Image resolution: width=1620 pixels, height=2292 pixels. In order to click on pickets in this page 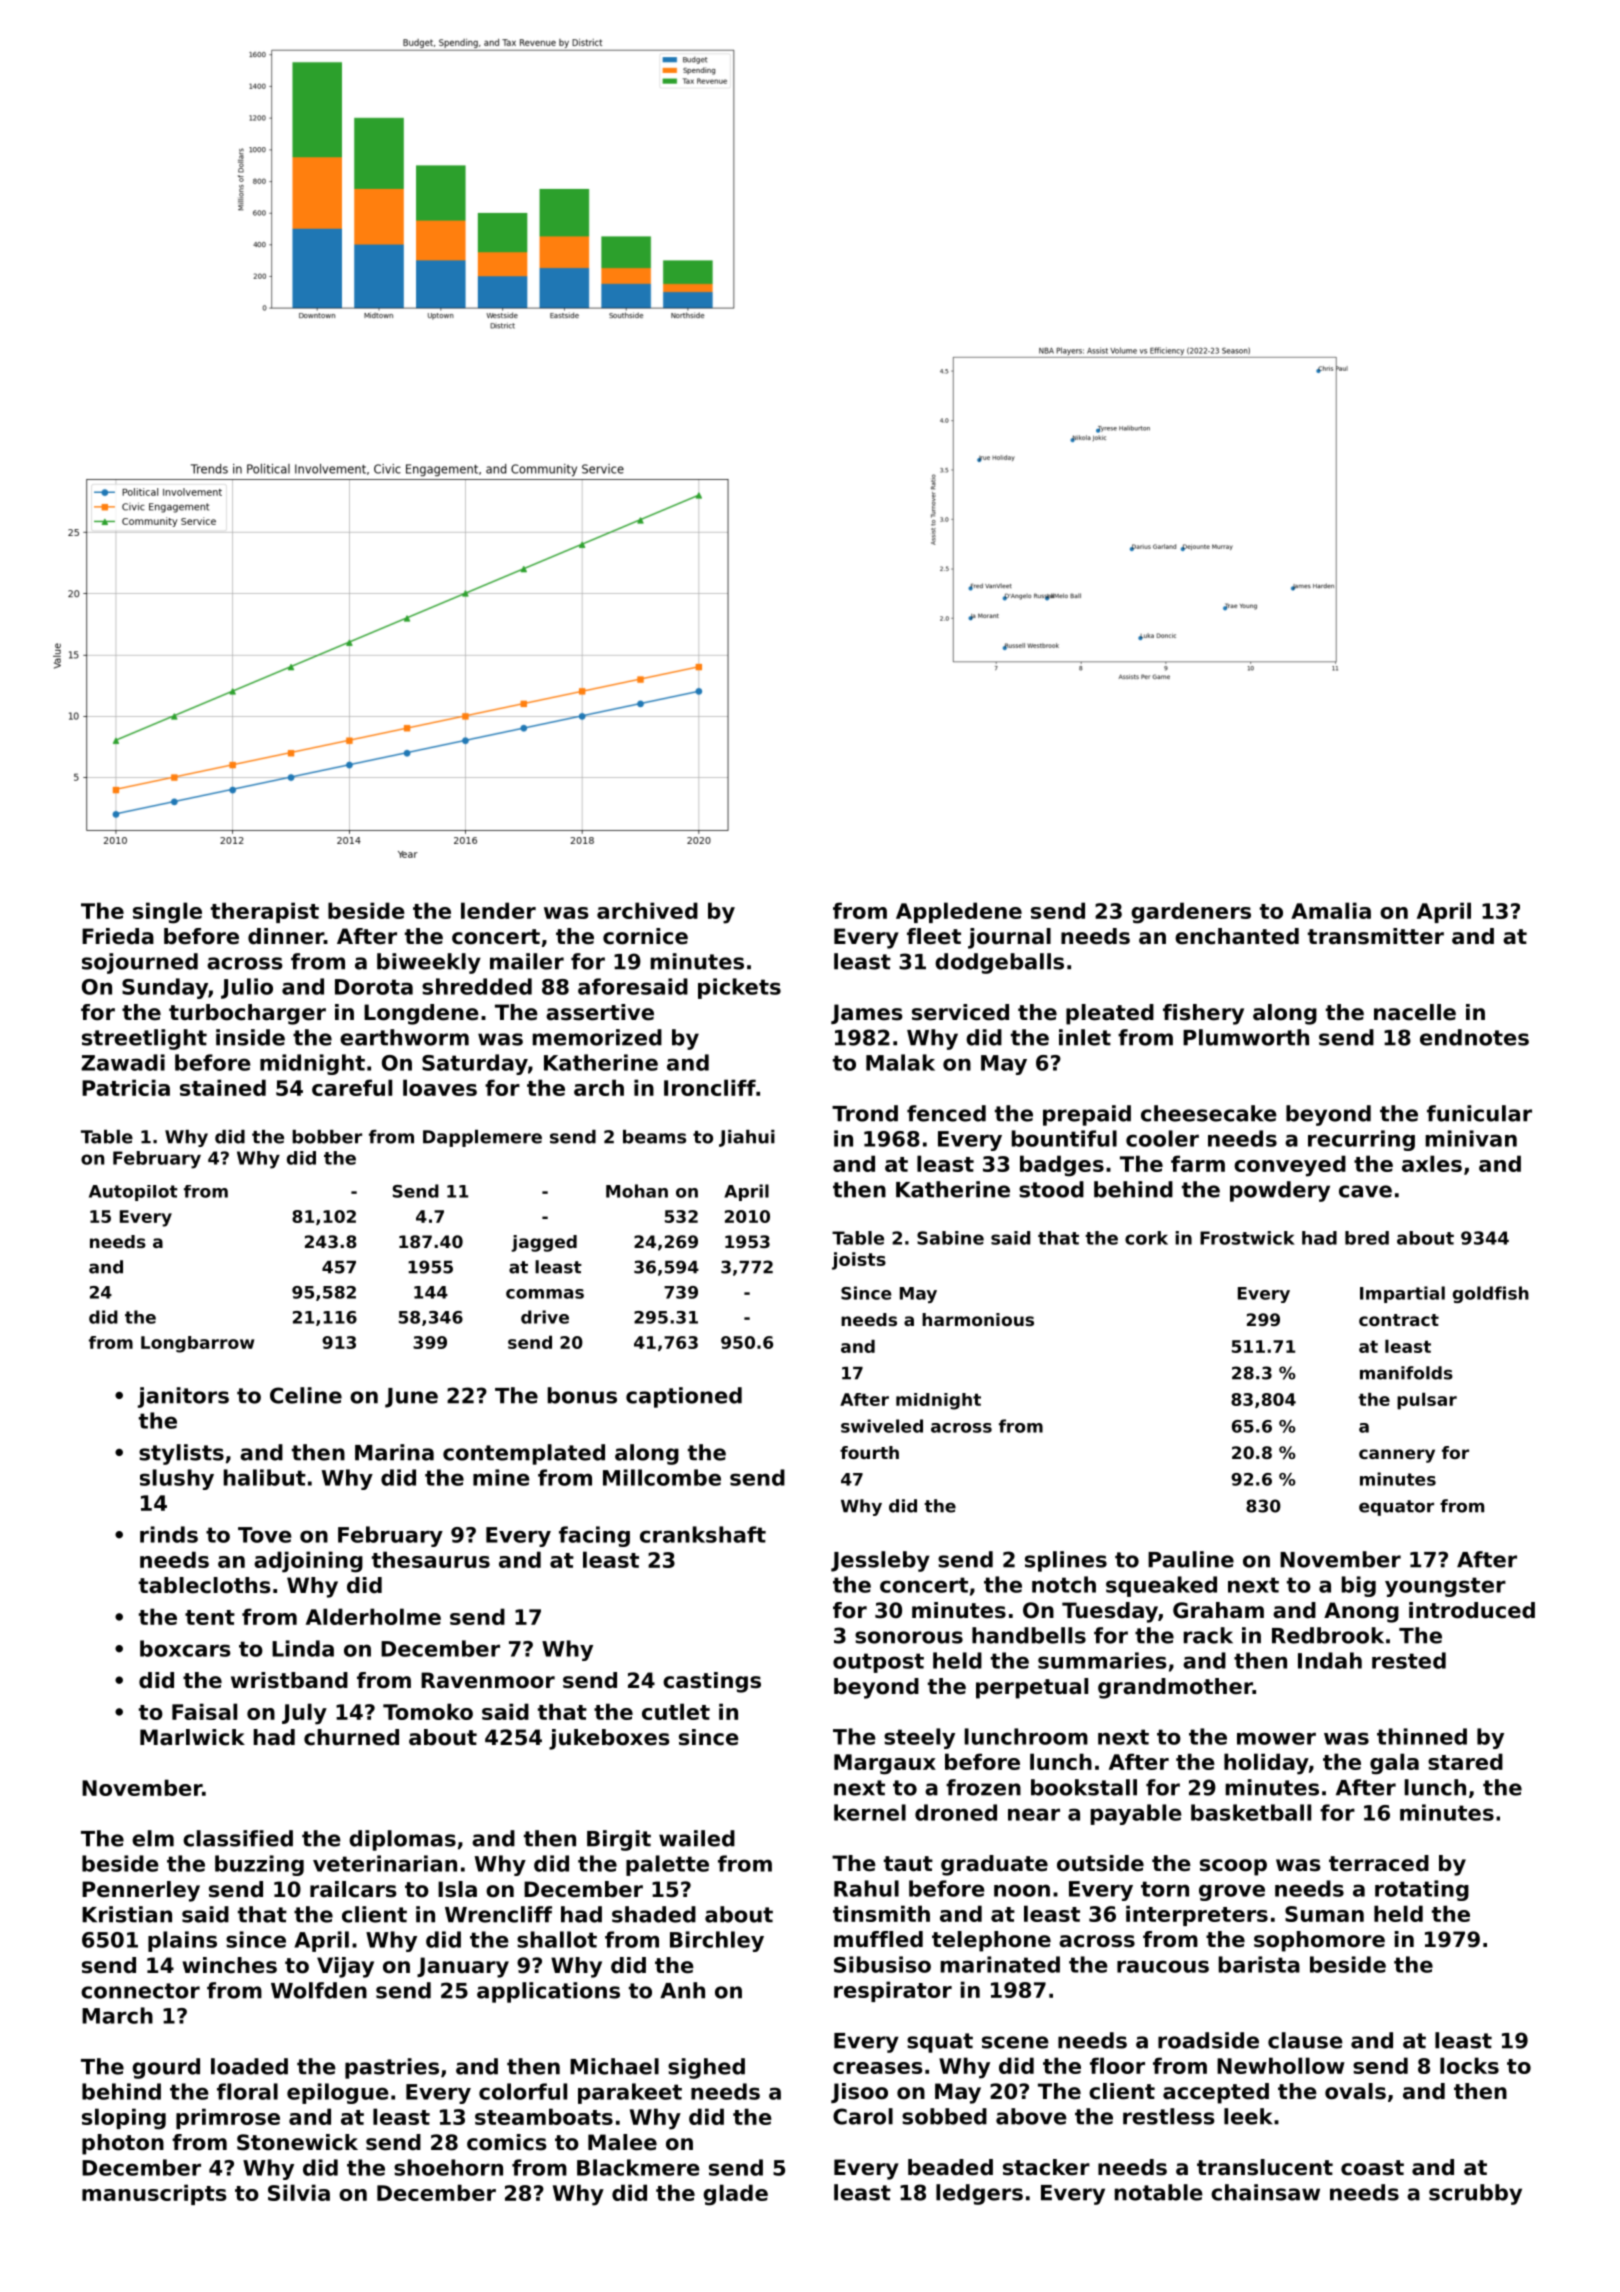, I will do `click(739, 988)`.
